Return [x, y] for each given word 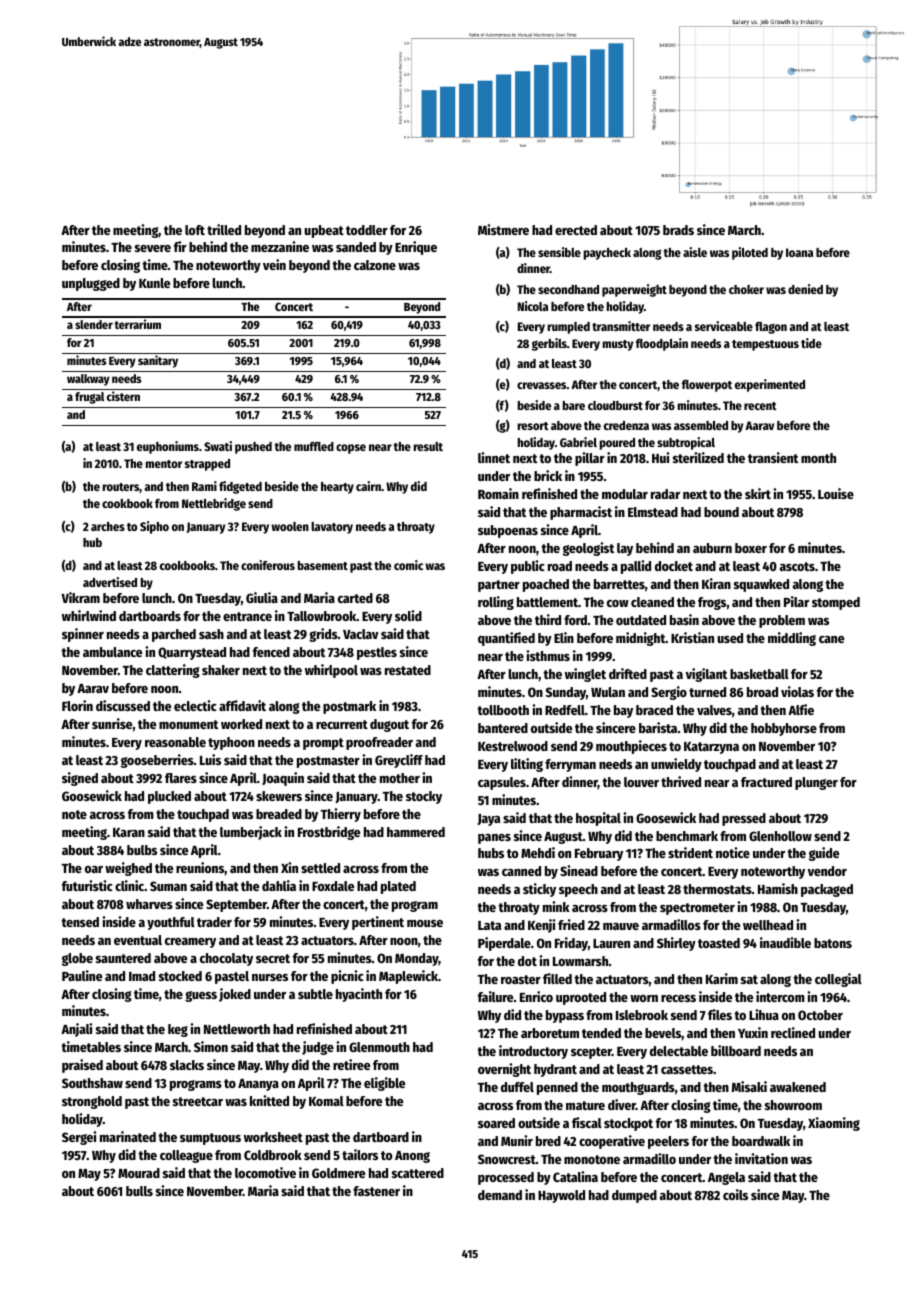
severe [153, 248]
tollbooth [503, 710]
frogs [712, 603]
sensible [559, 252]
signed [80, 779]
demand [500, 1195]
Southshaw [92, 1083]
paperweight [634, 290]
